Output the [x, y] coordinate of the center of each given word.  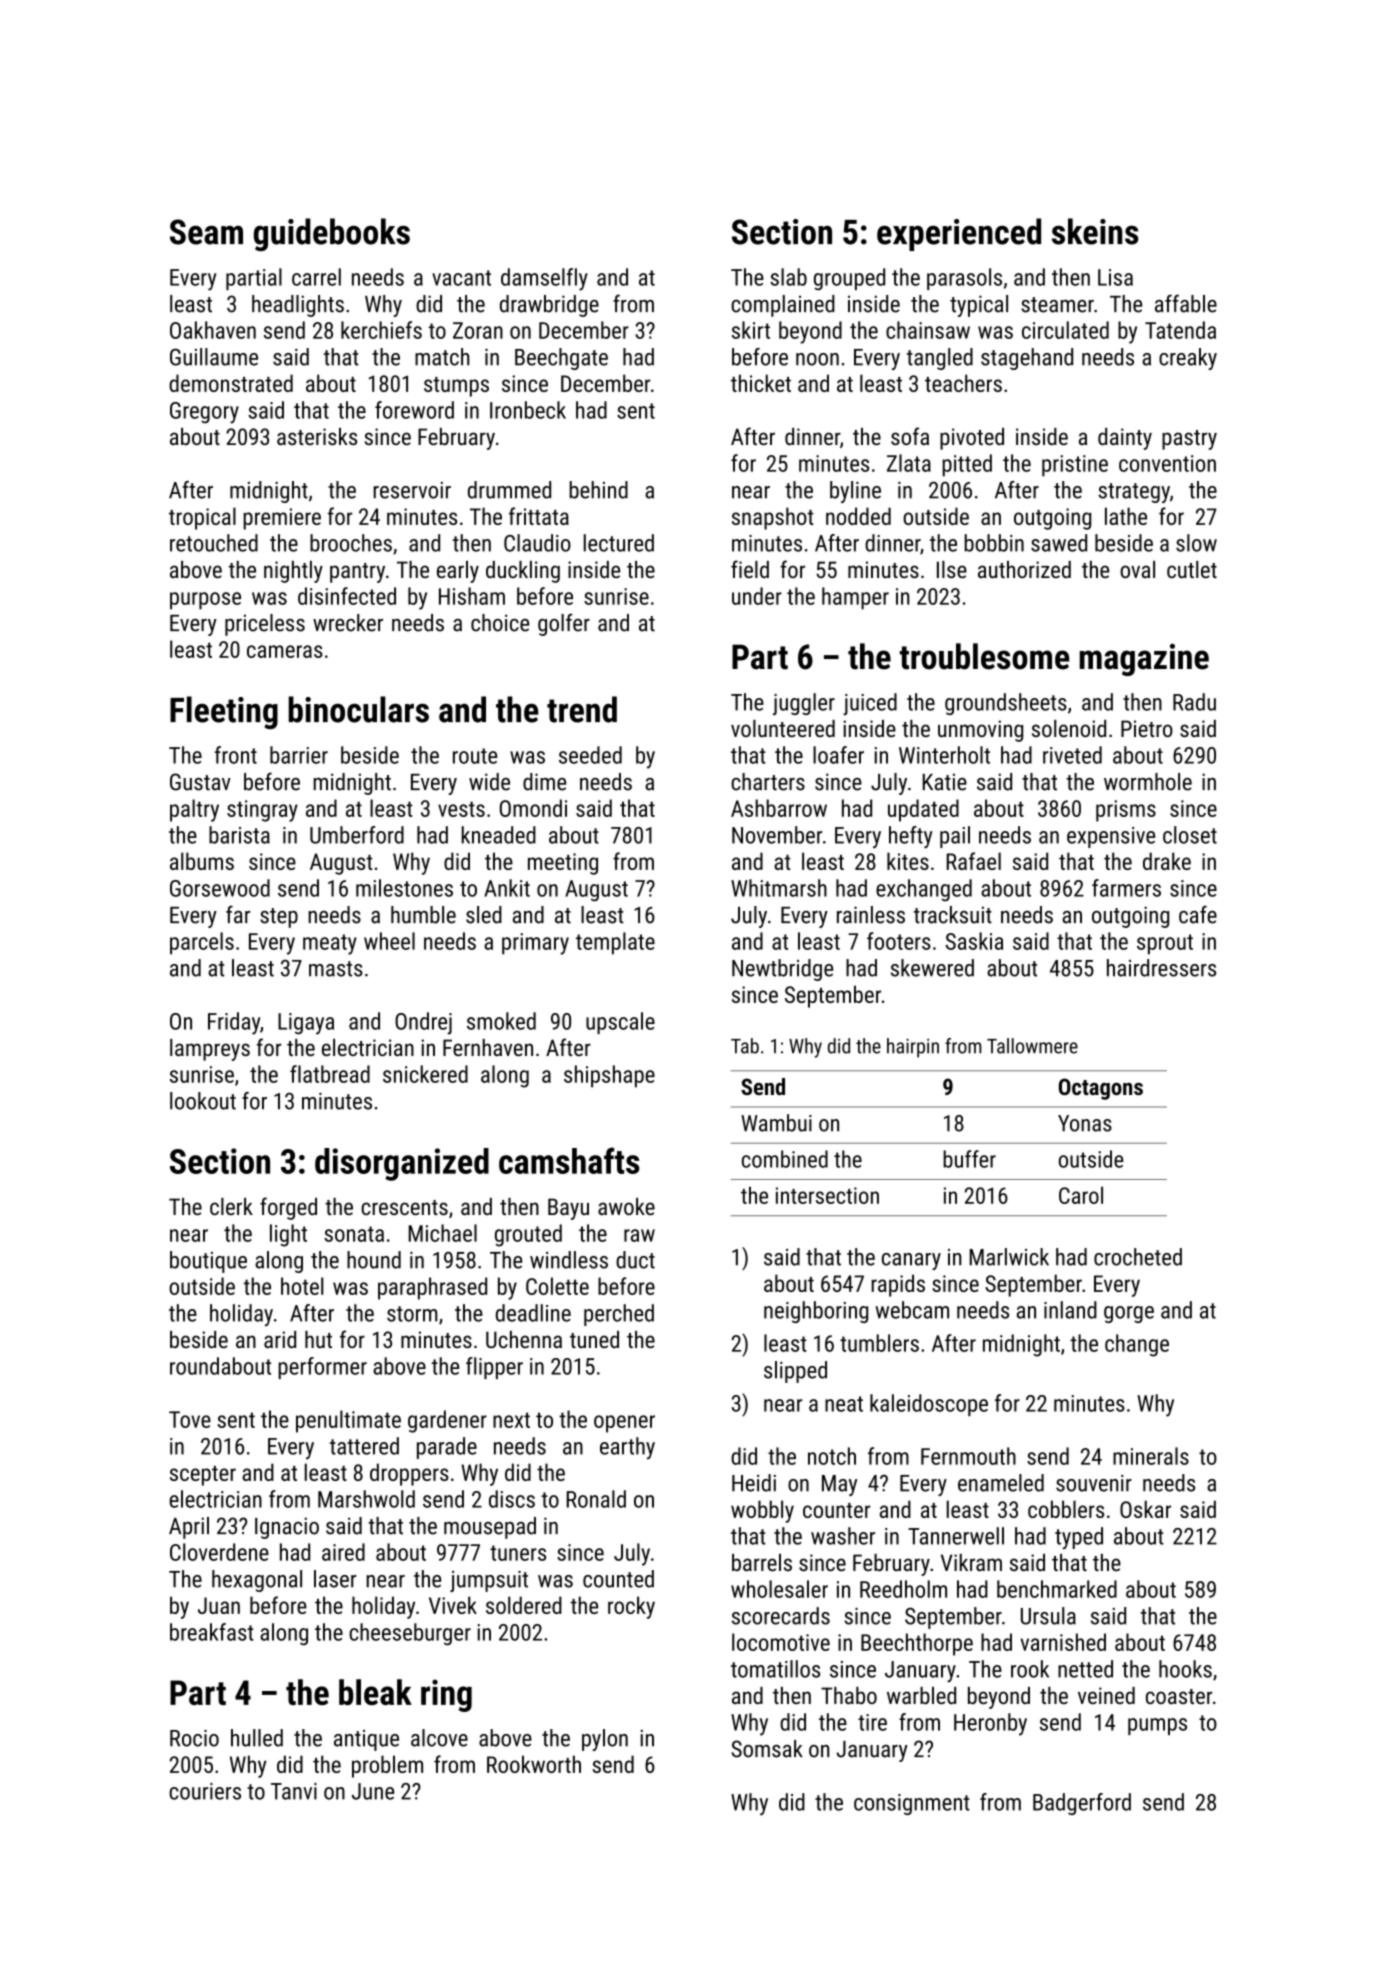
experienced [959, 234]
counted [618, 1579]
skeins [1095, 231]
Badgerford [1082, 1804]
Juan [219, 1605]
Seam [206, 232]
